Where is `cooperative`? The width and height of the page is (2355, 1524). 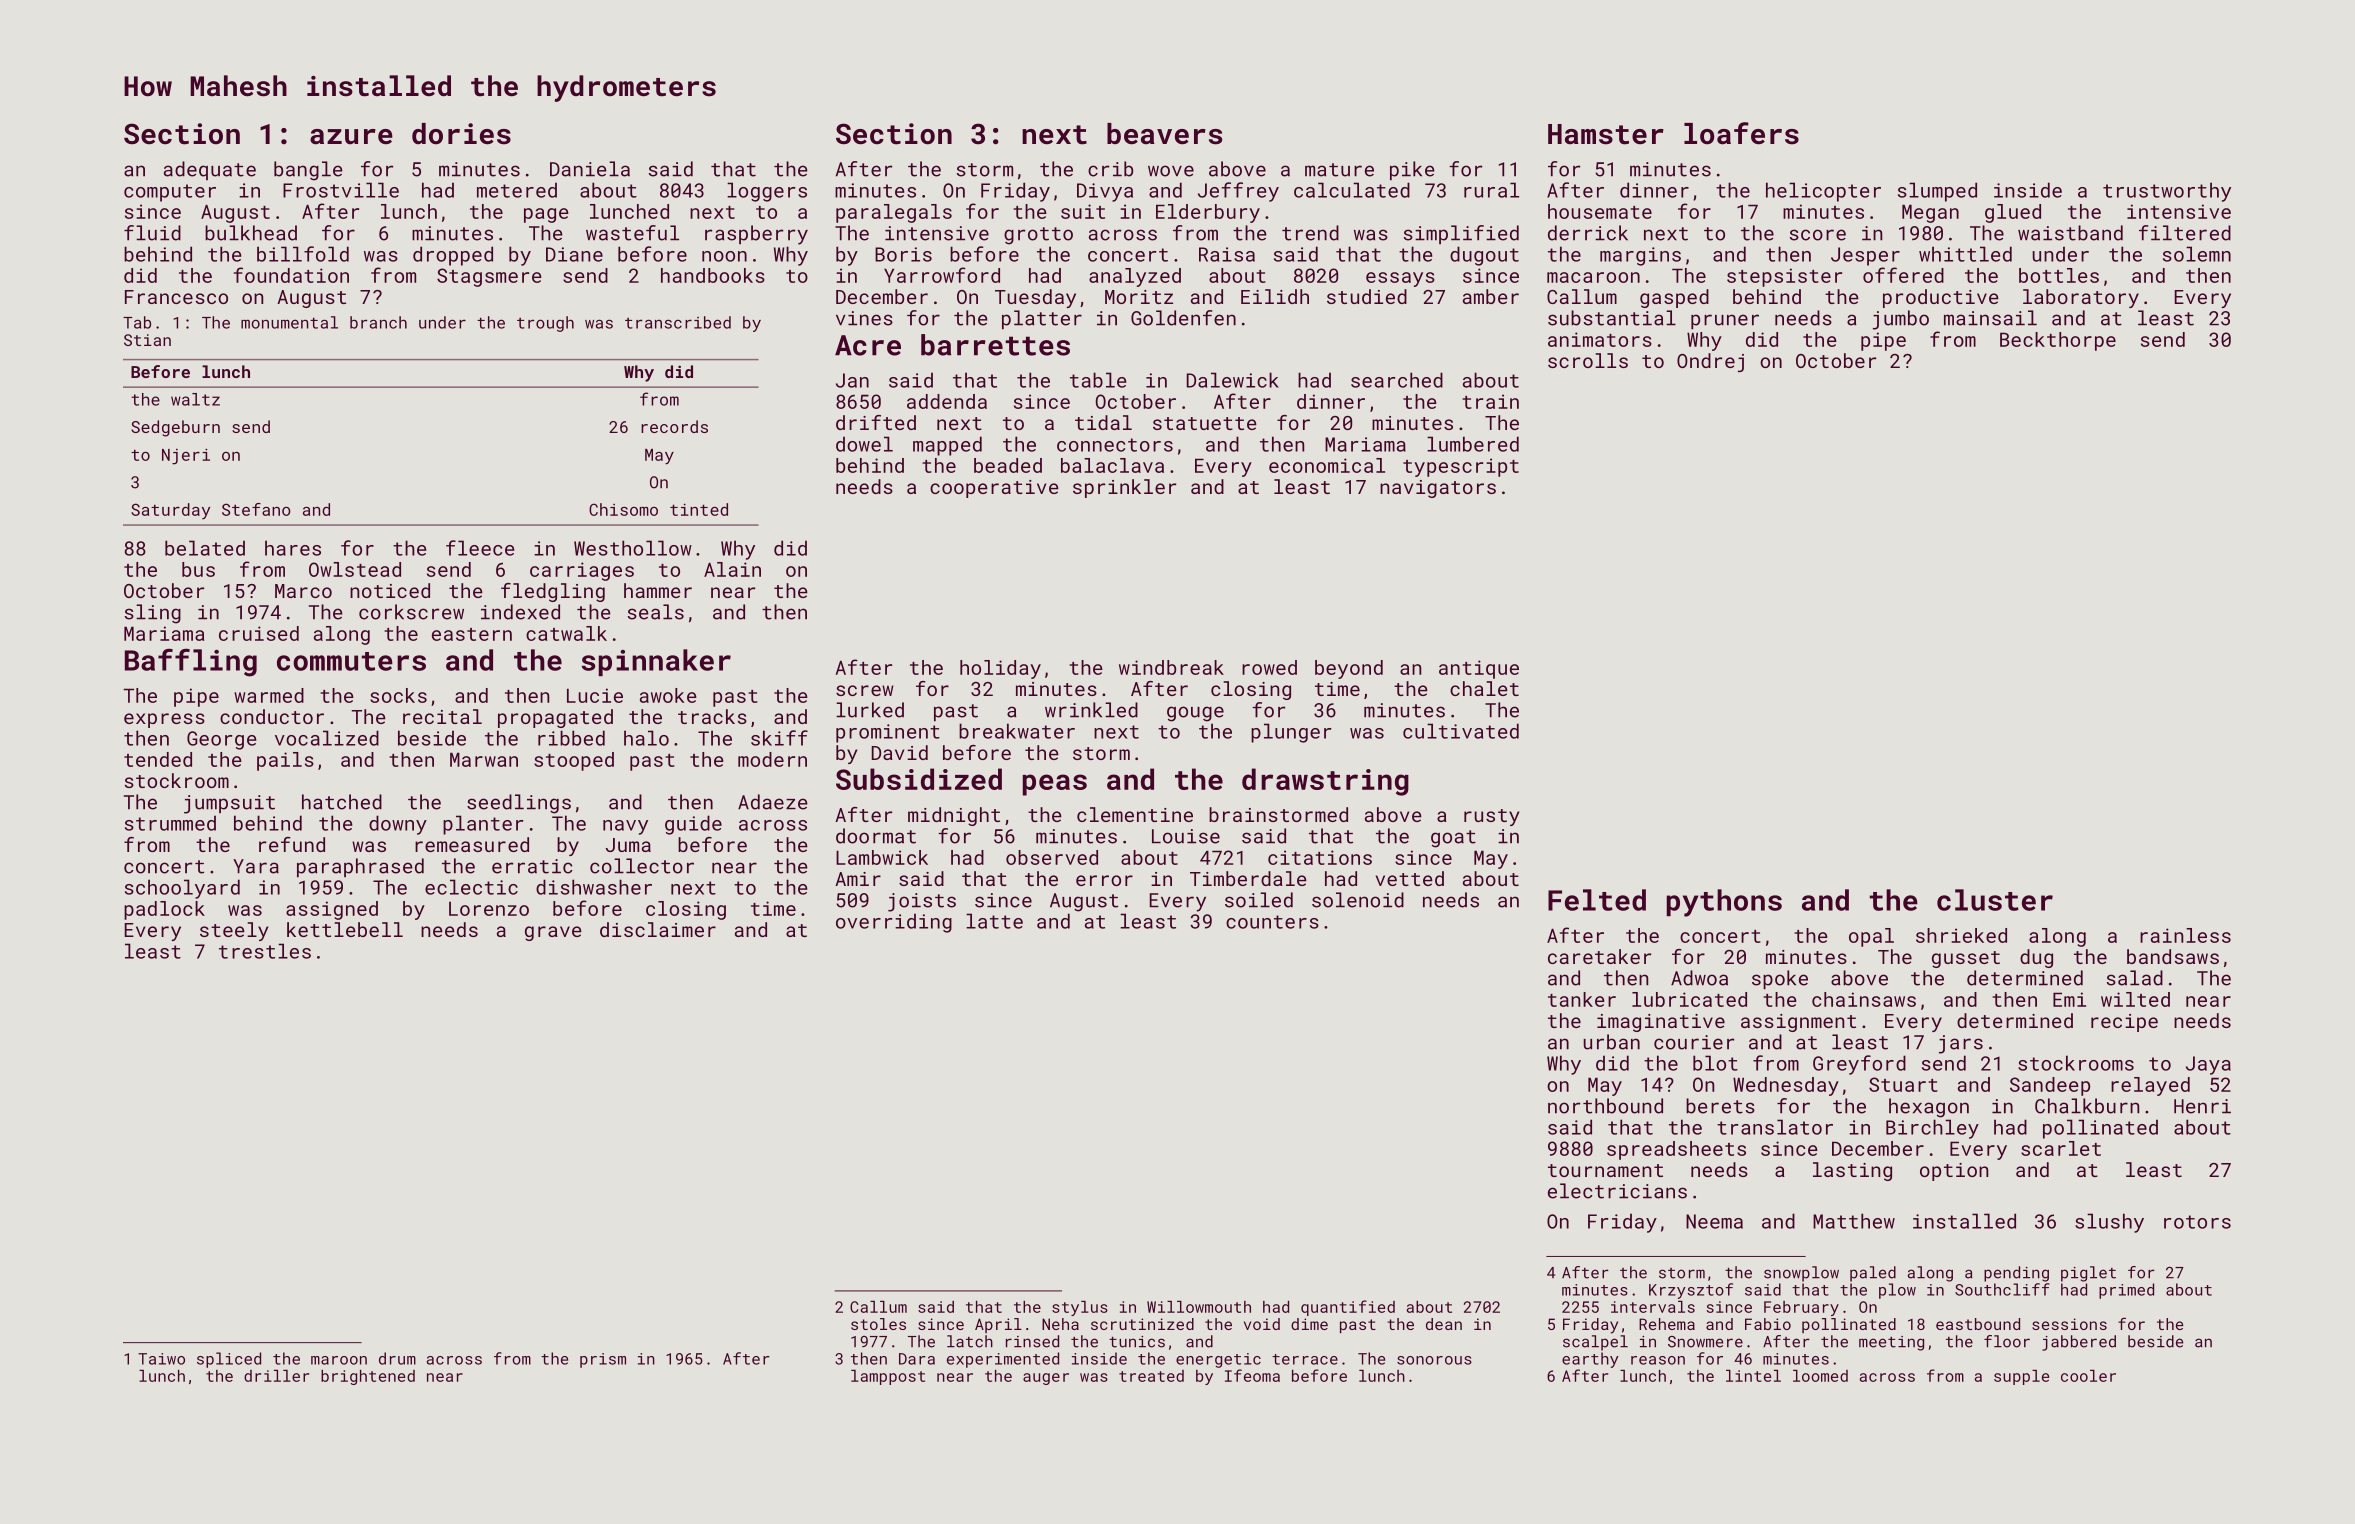 cooperative is located at coordinates (994, 489).
